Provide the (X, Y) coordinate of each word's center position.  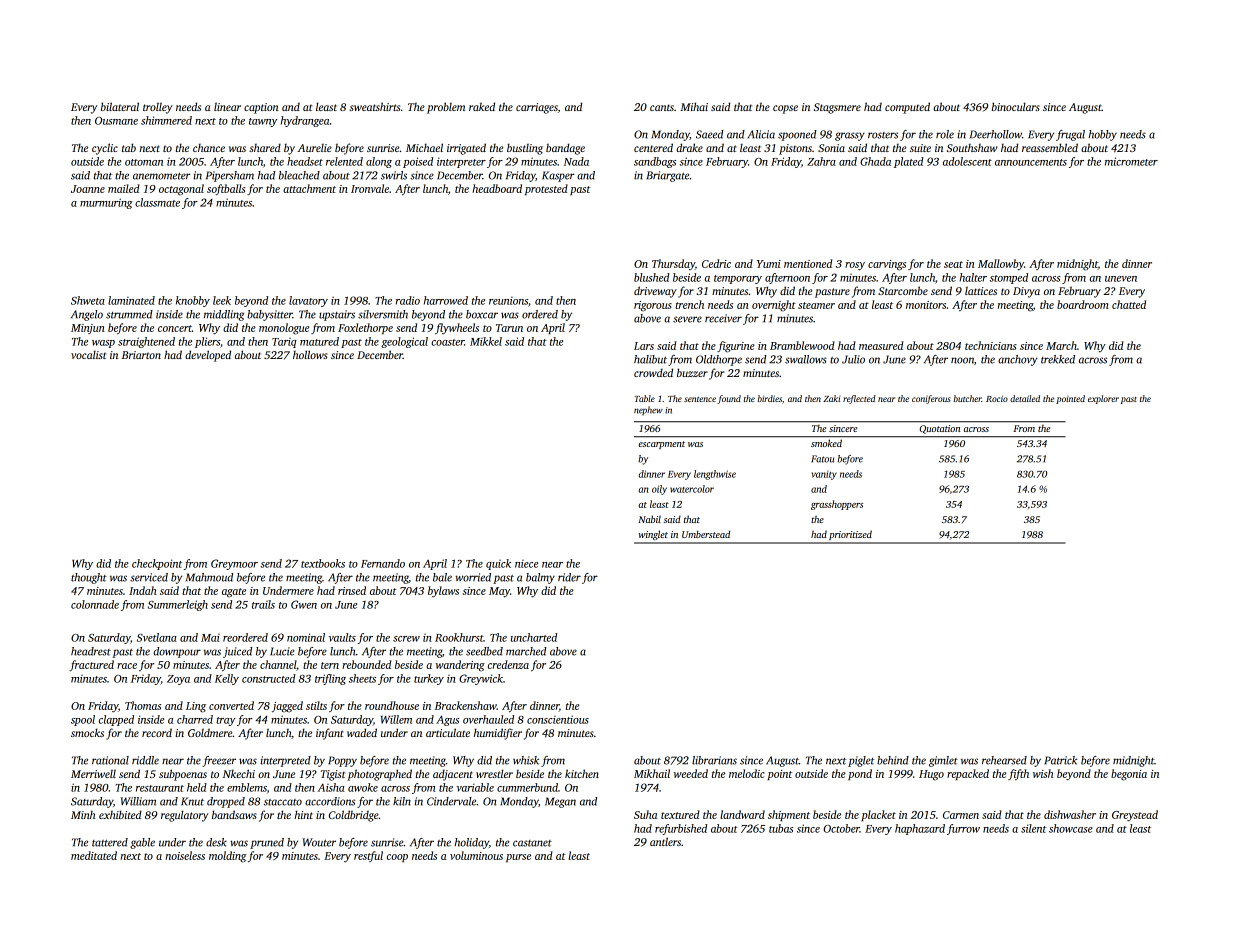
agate (234, 593)
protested (546, 189)
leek (222, 300)
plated (909, 162)
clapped (116, 720)
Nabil (649, 519)
